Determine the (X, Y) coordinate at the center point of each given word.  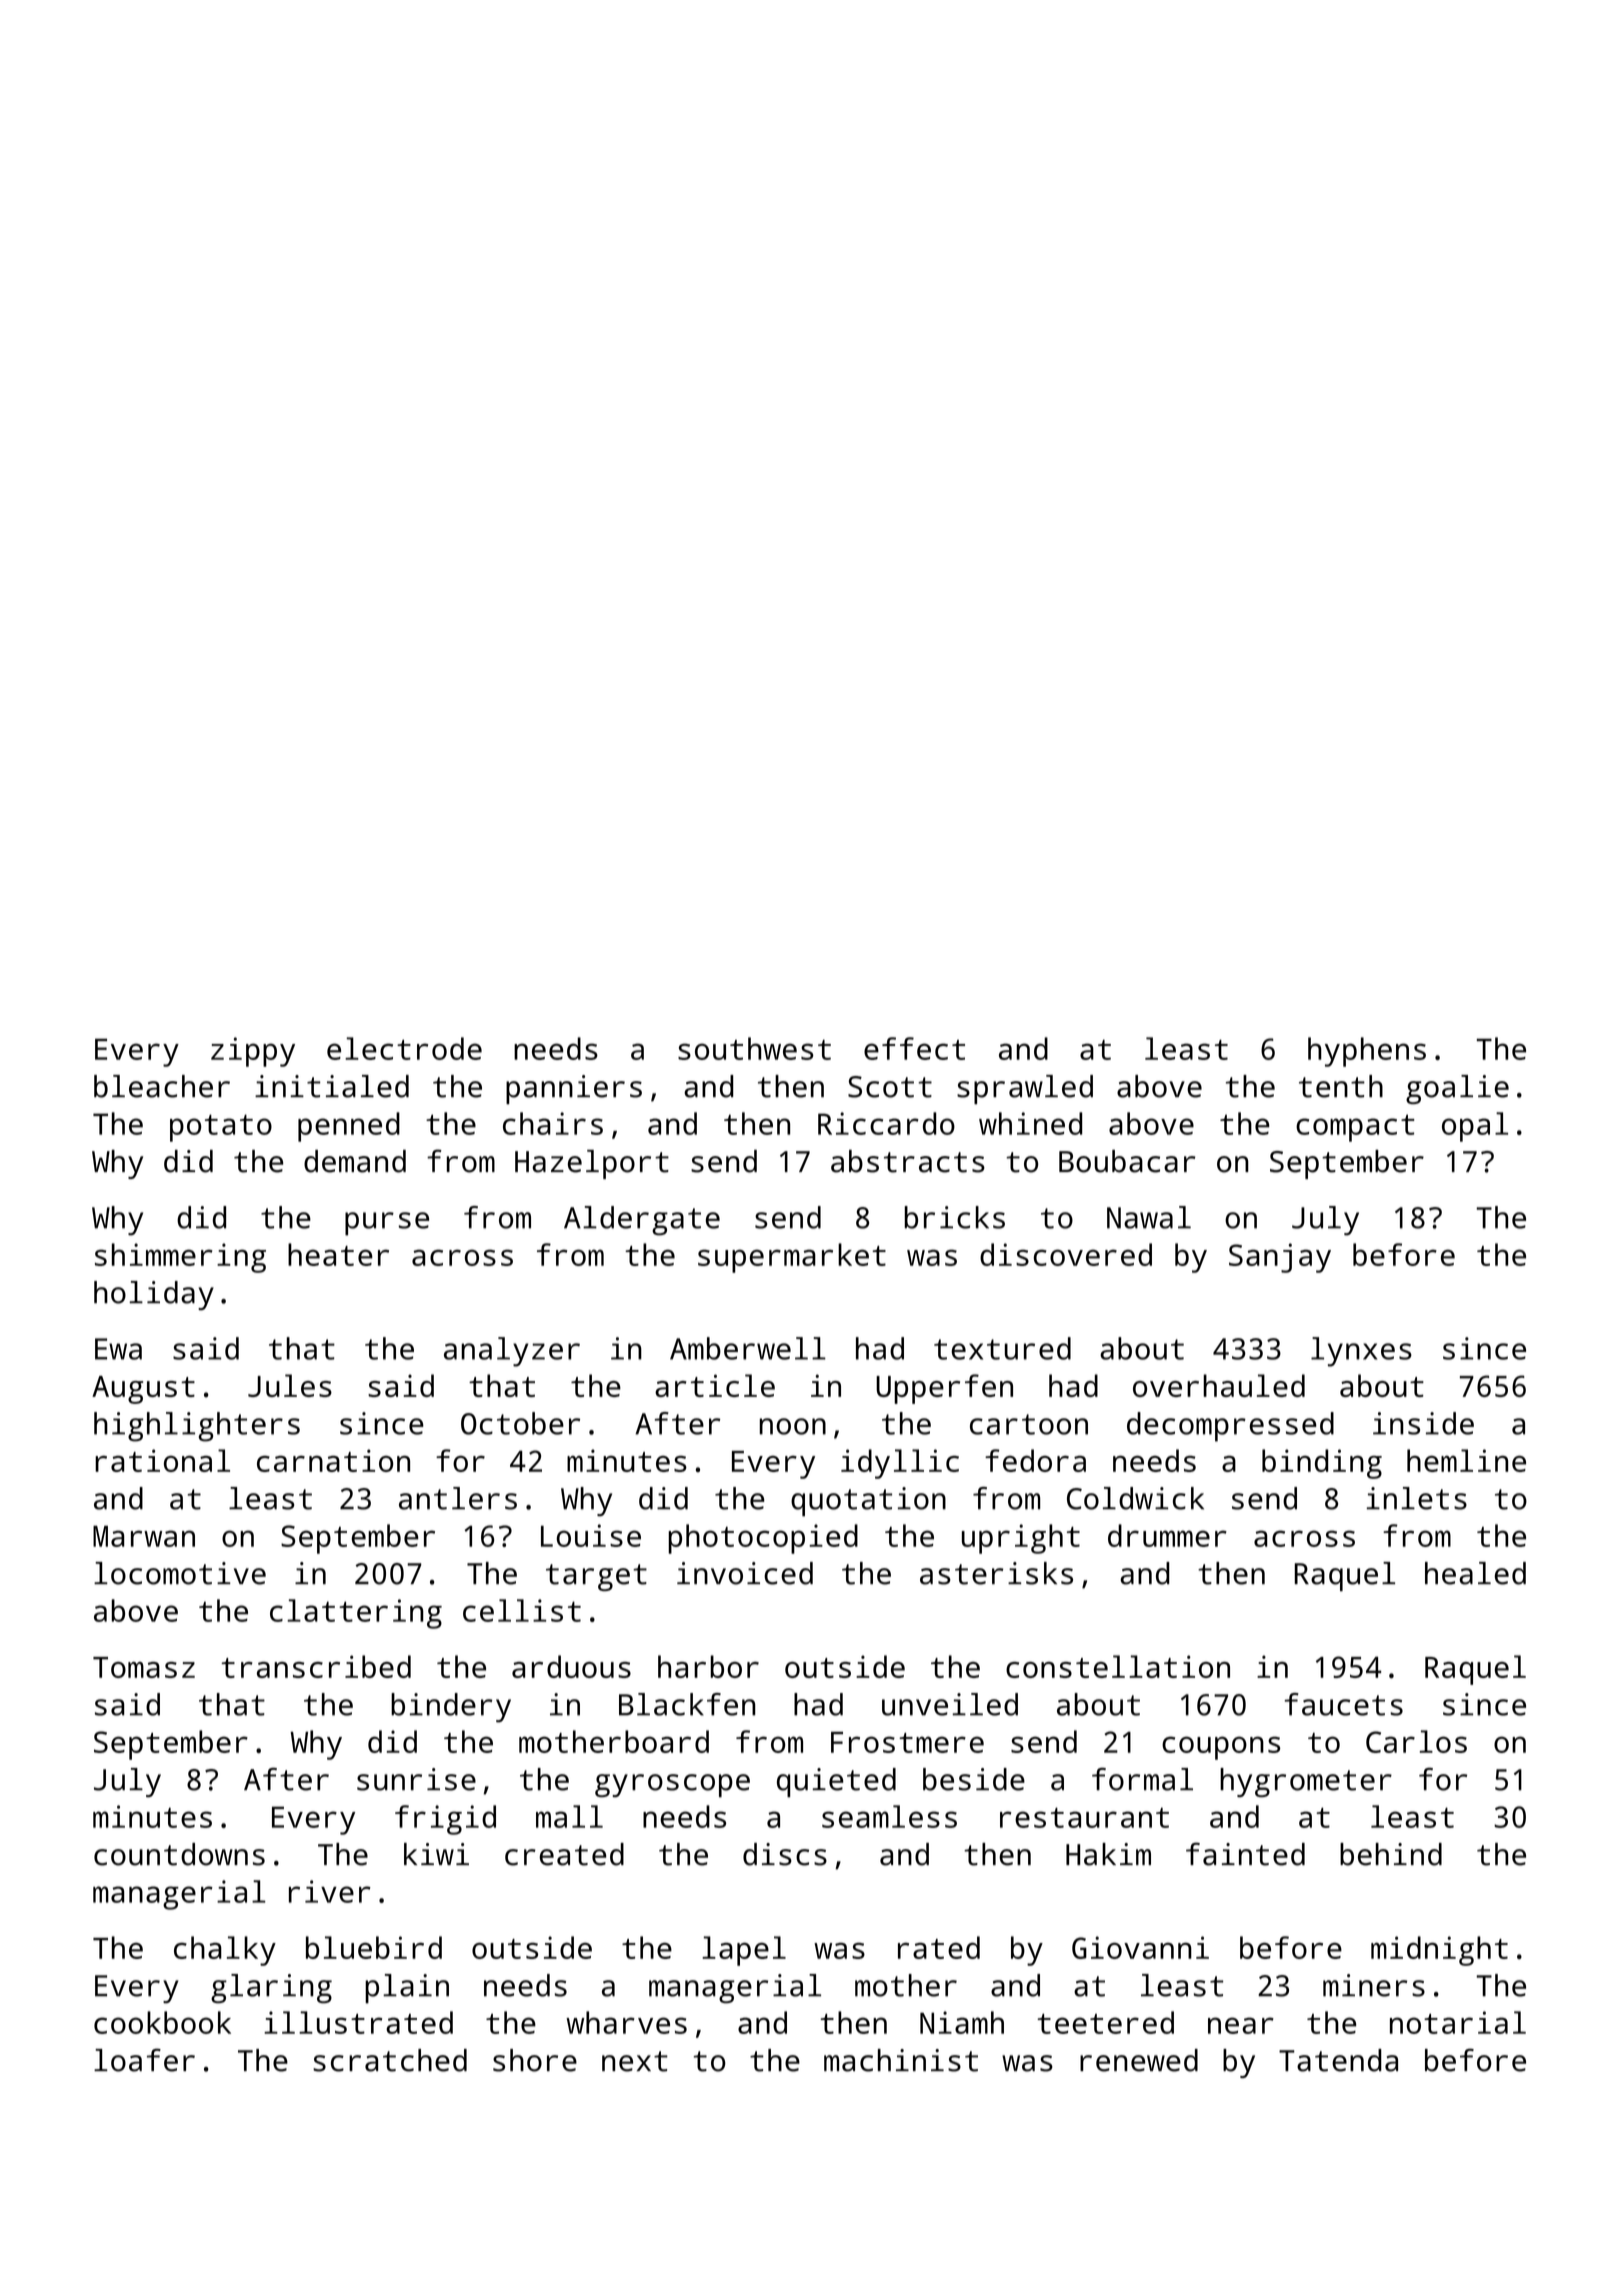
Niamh (962, 2022)
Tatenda (1338, 2060)
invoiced (745, 1573)
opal (1475, 1127)
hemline (1466, 1460)
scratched (390, 2060)
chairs (553, 1123)
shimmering (180, 1258)
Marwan (144, 1536)
